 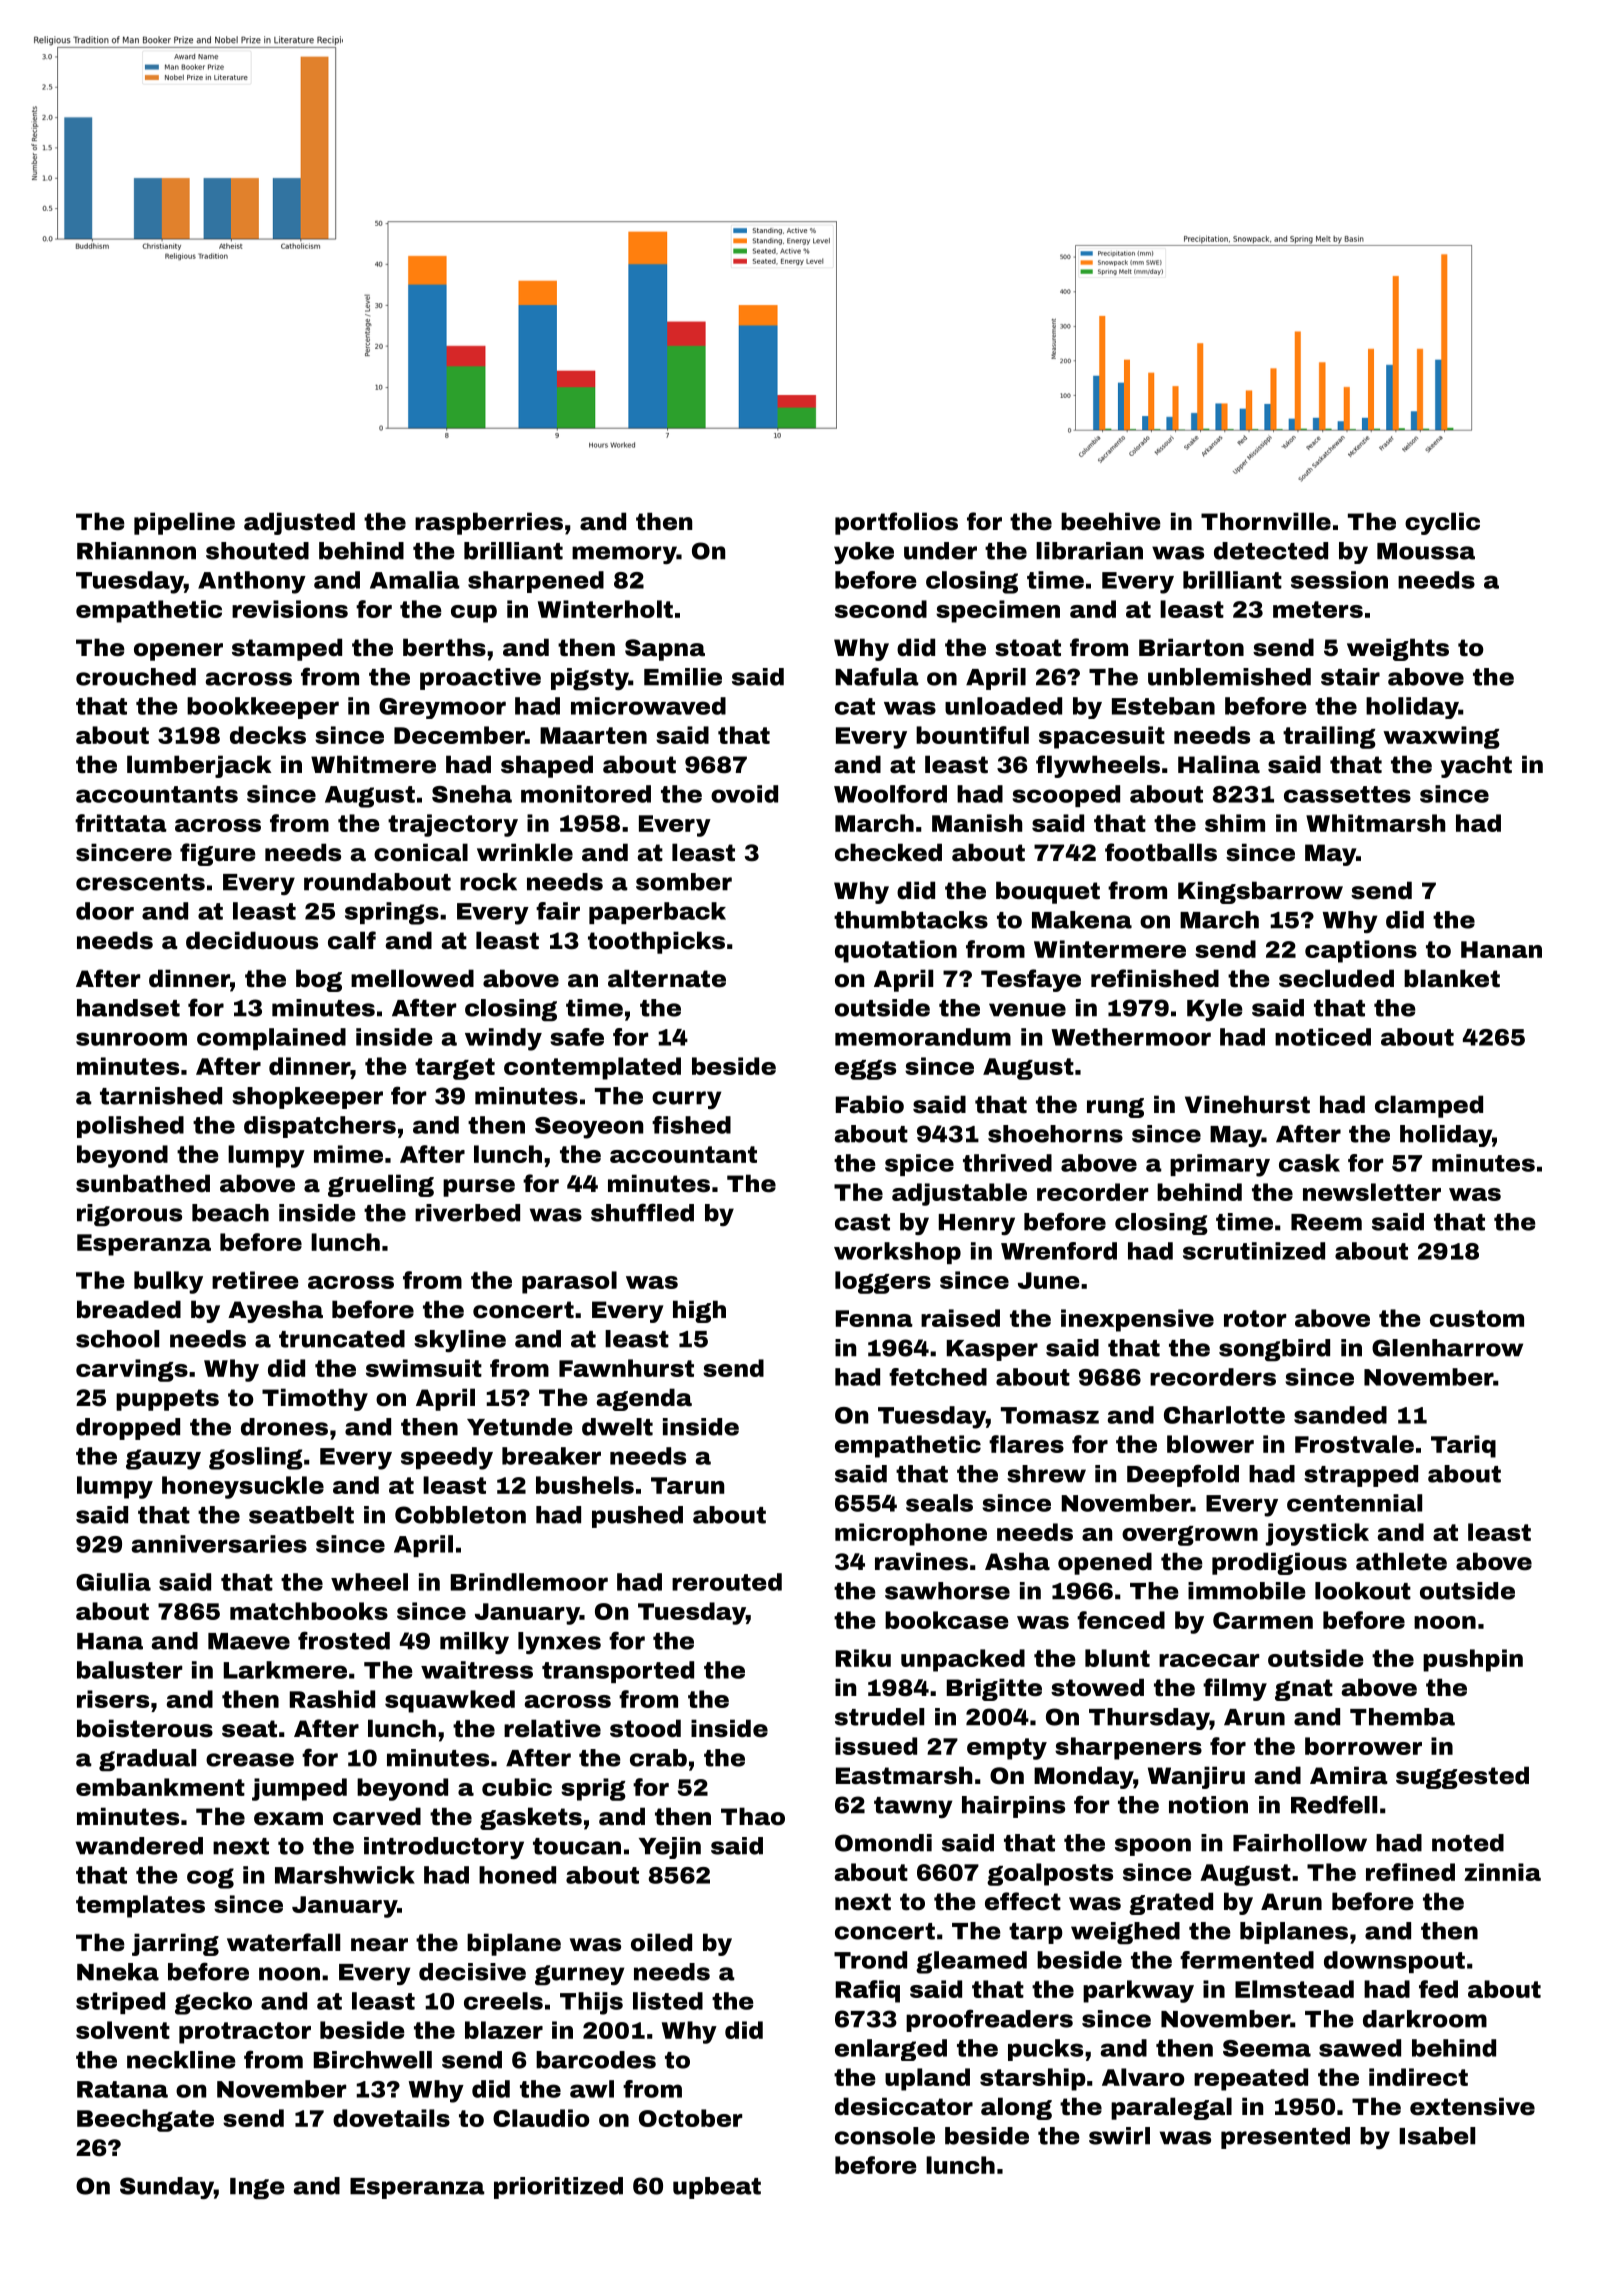 I want to click on noticed, so click(x=1323, y=1037).
